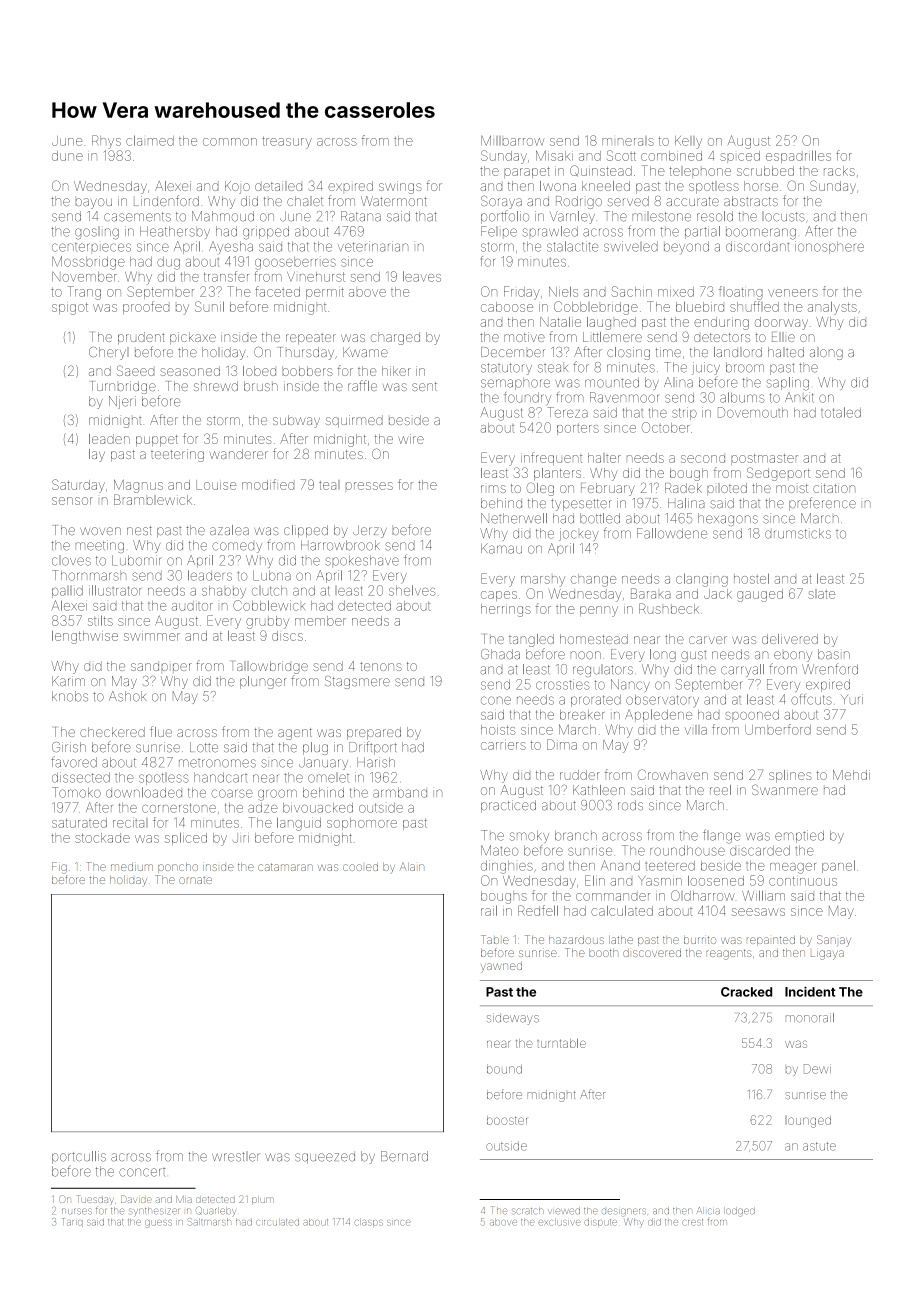 The height and width of the document is (1308, 924). I want to click on portcullis, so click(79, 1157).
